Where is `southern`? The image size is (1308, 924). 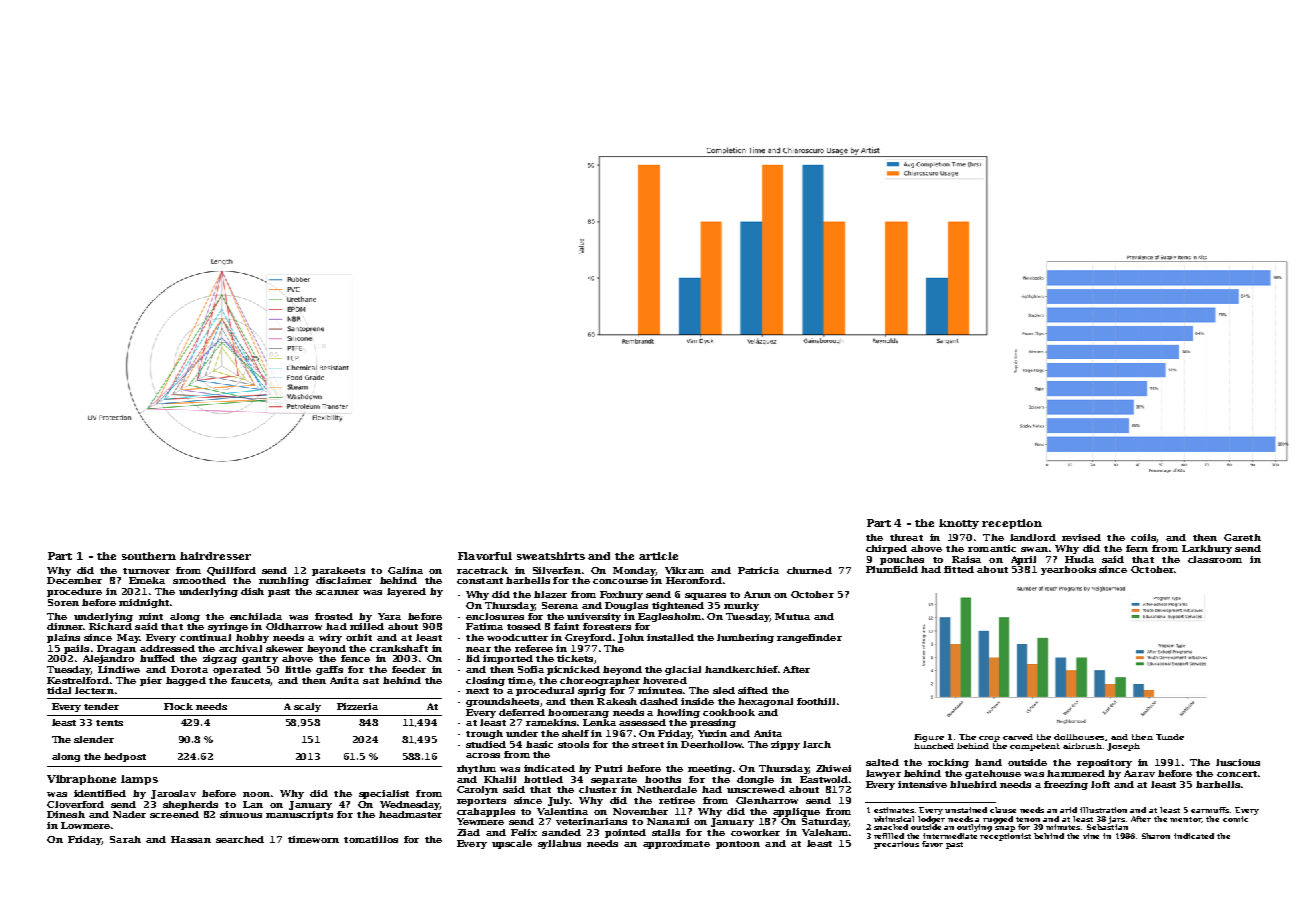 southern is located at coordinates (149, 556).
